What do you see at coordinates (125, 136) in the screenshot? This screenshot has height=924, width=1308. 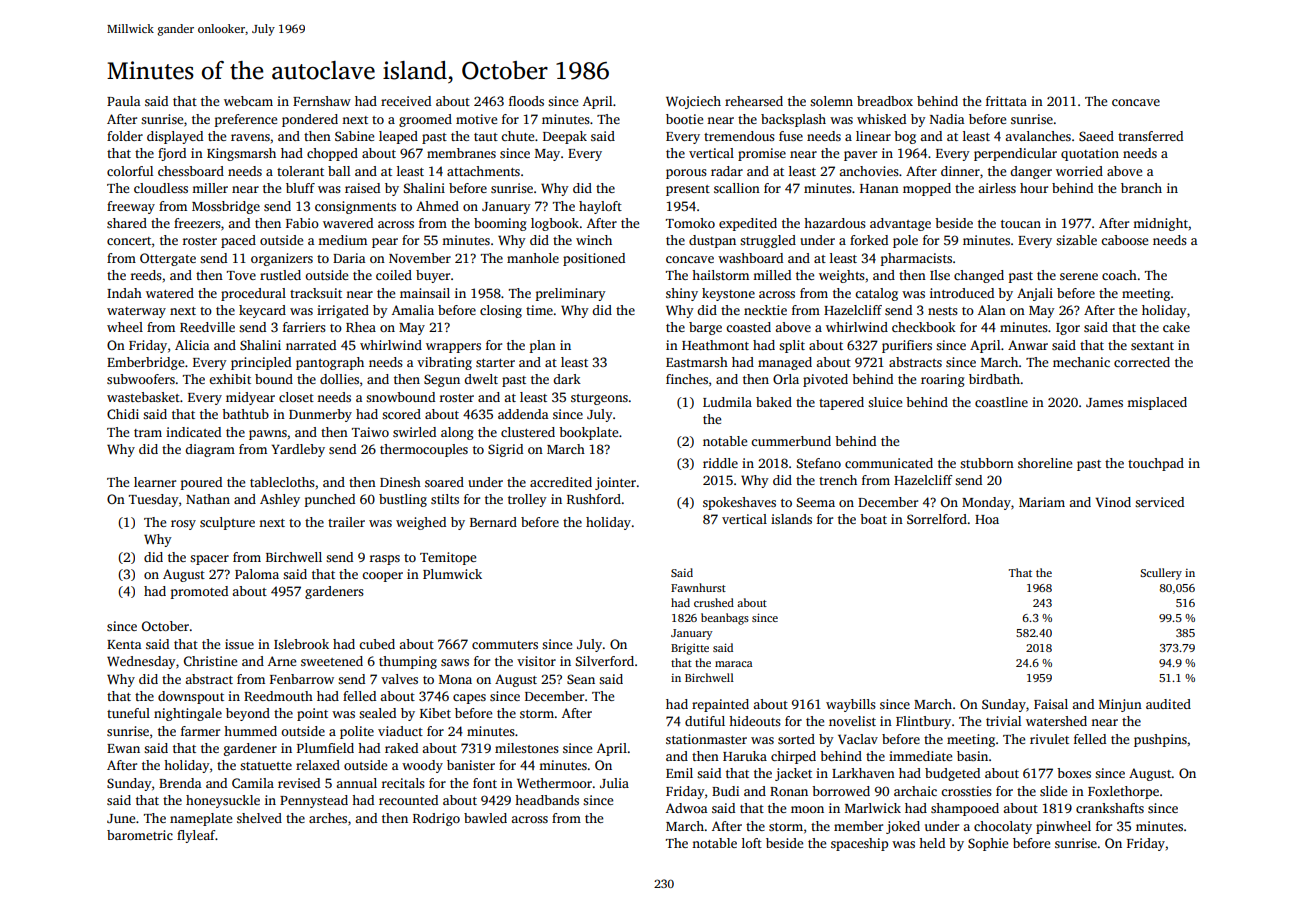 I see `folder` at bounding box center [125, 136].
